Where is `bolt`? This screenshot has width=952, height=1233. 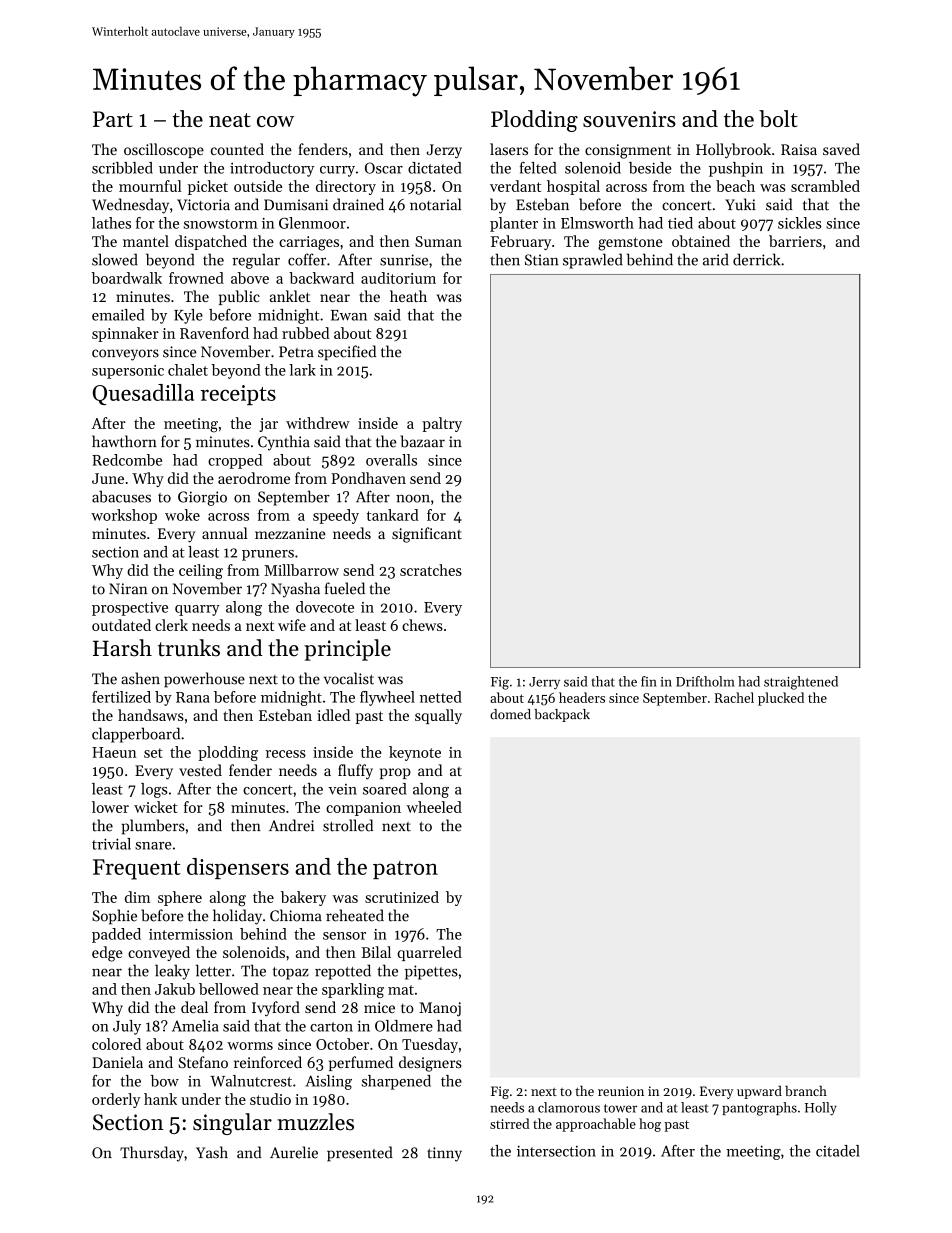
bolt is located at coordinates (778, 118).
